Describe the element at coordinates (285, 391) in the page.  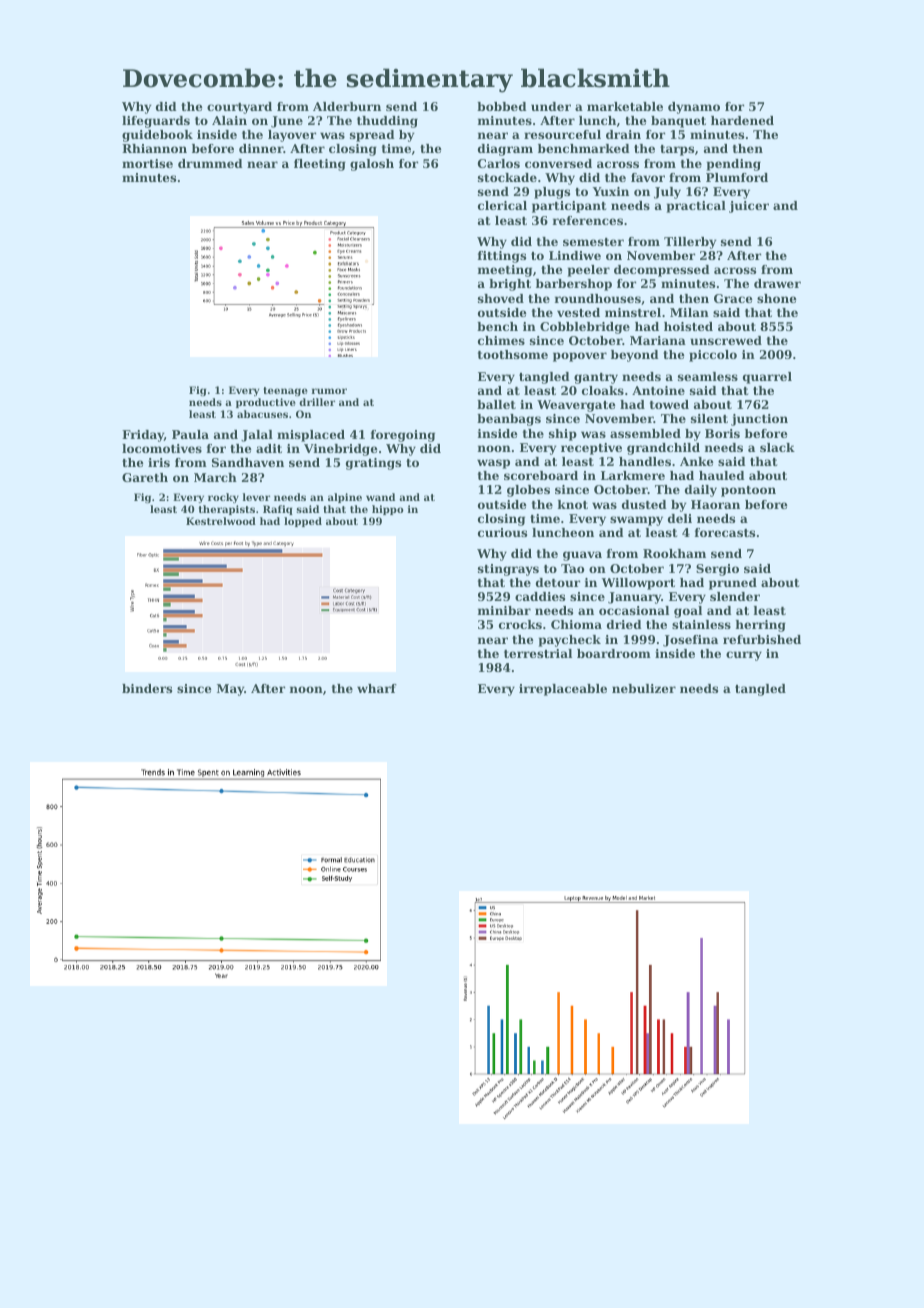
I see `teenage` at that location.
